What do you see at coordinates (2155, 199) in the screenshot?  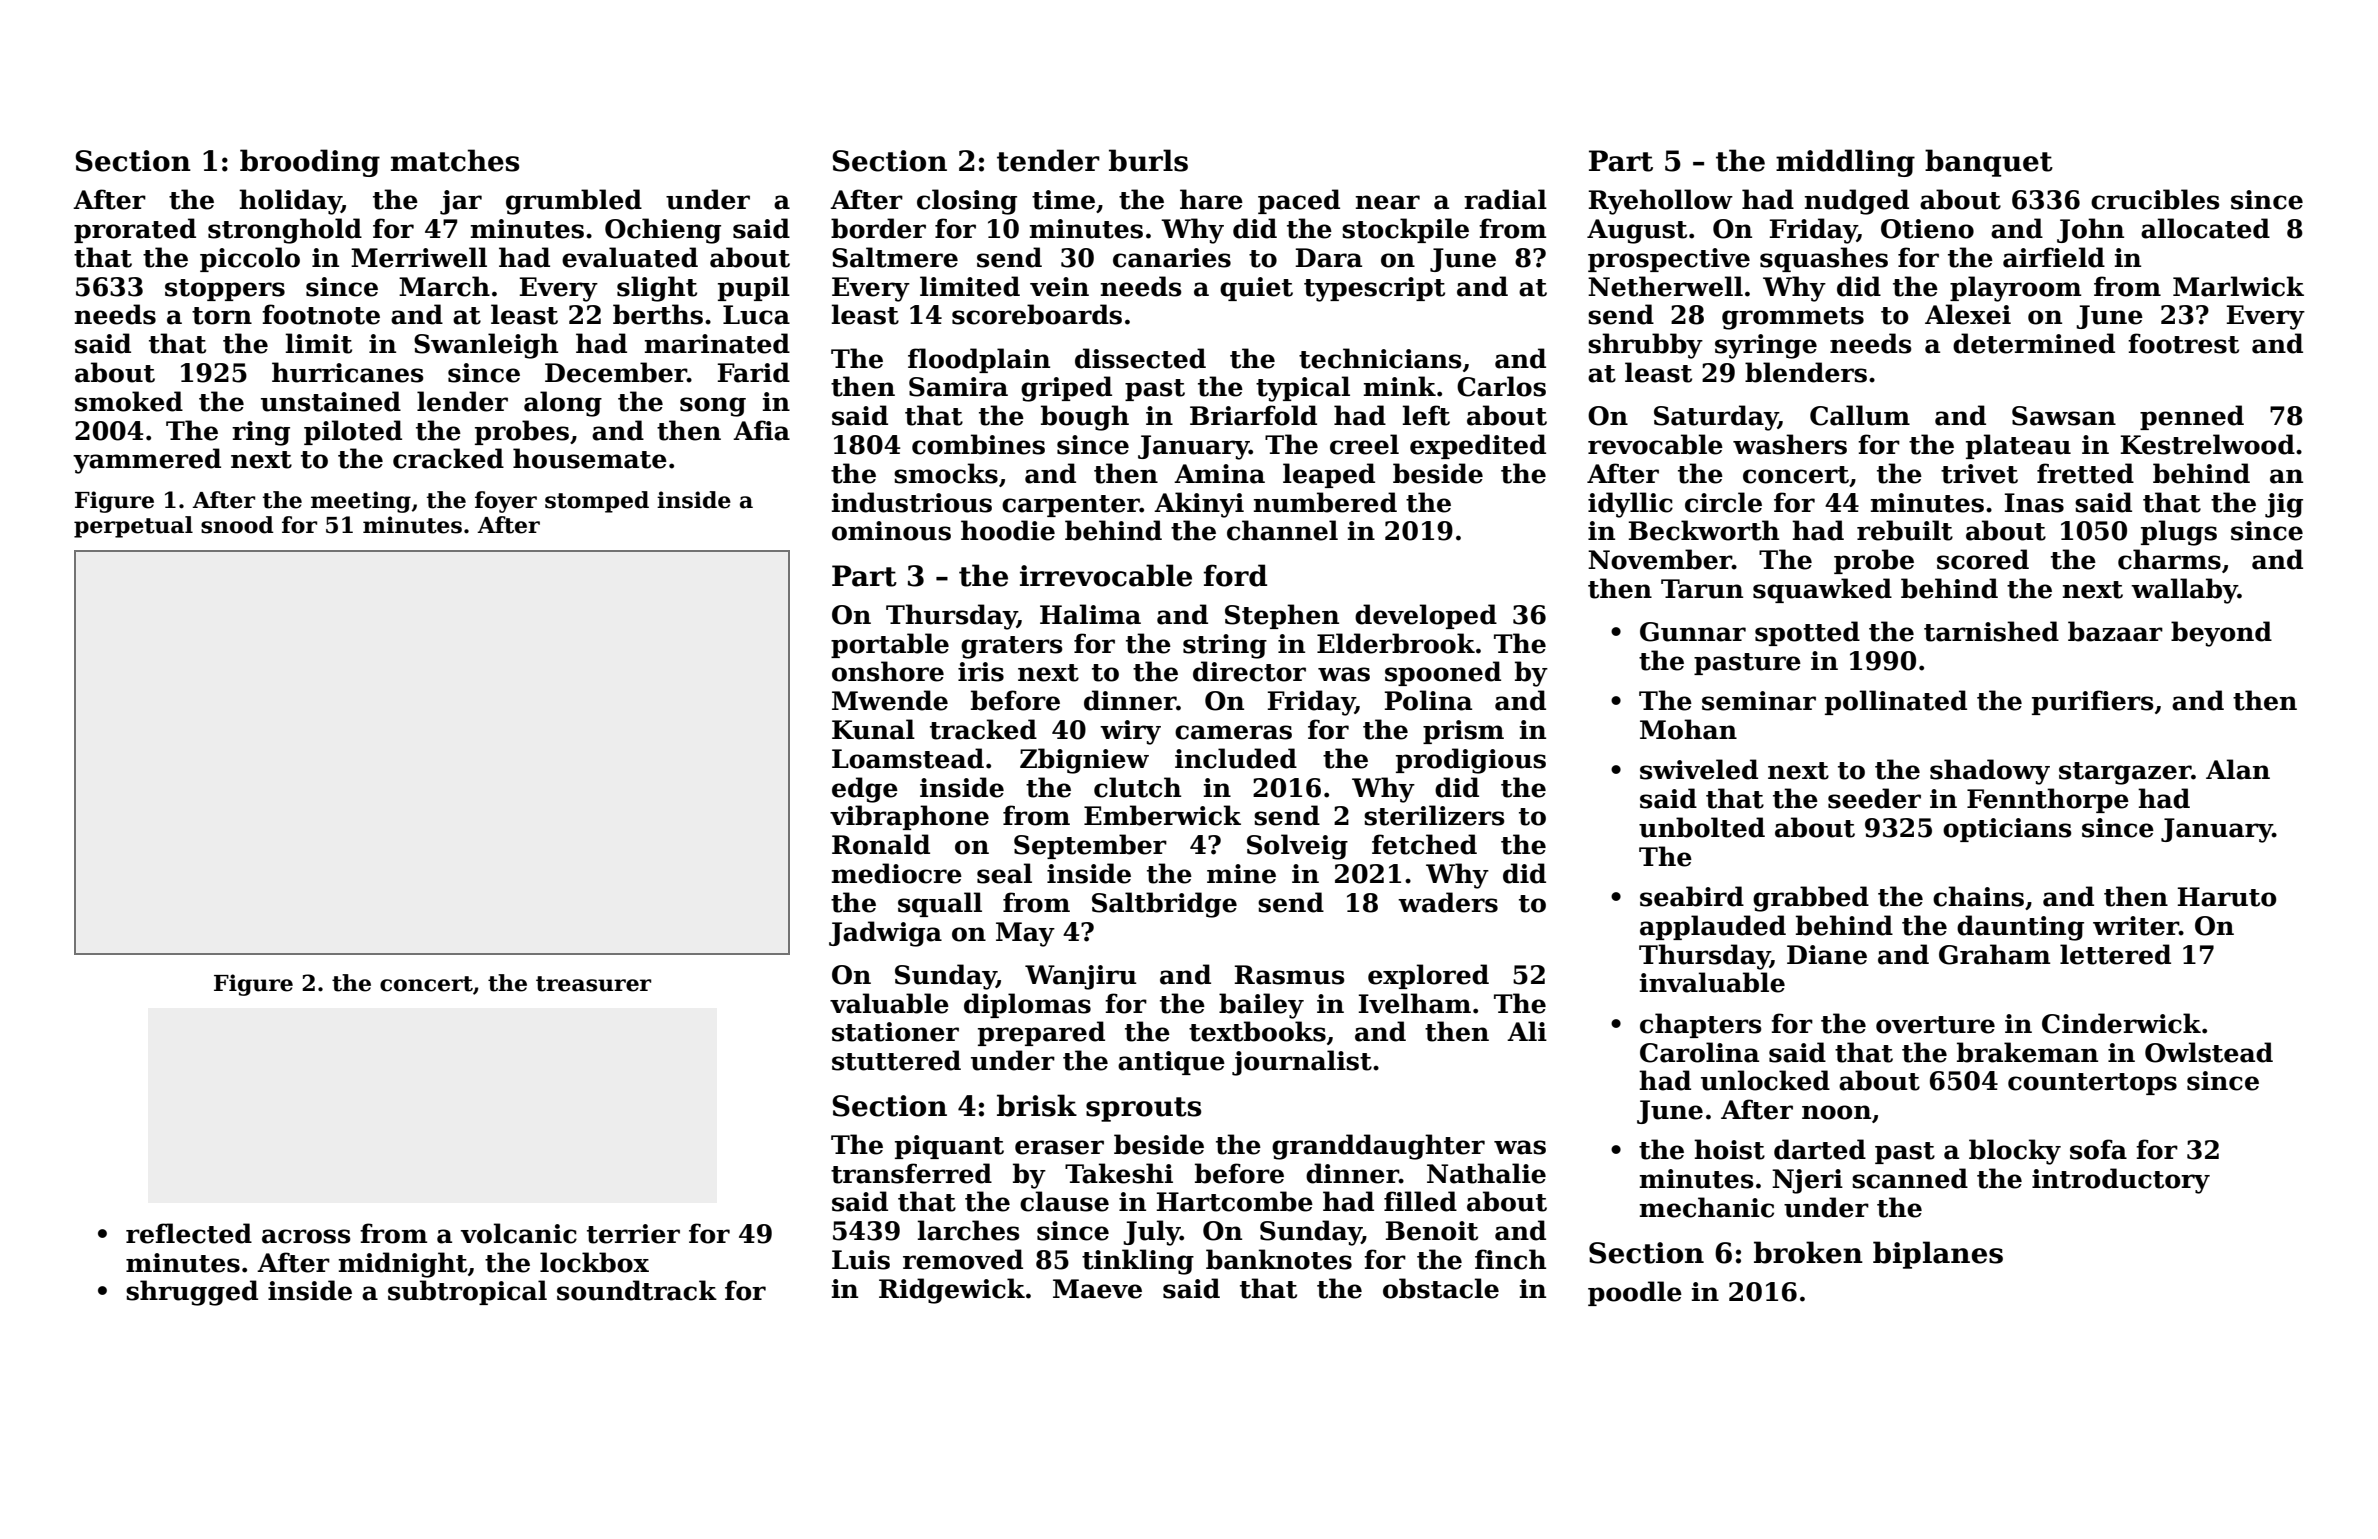 I see `crucibles` at bounding box center [2155, 199].
